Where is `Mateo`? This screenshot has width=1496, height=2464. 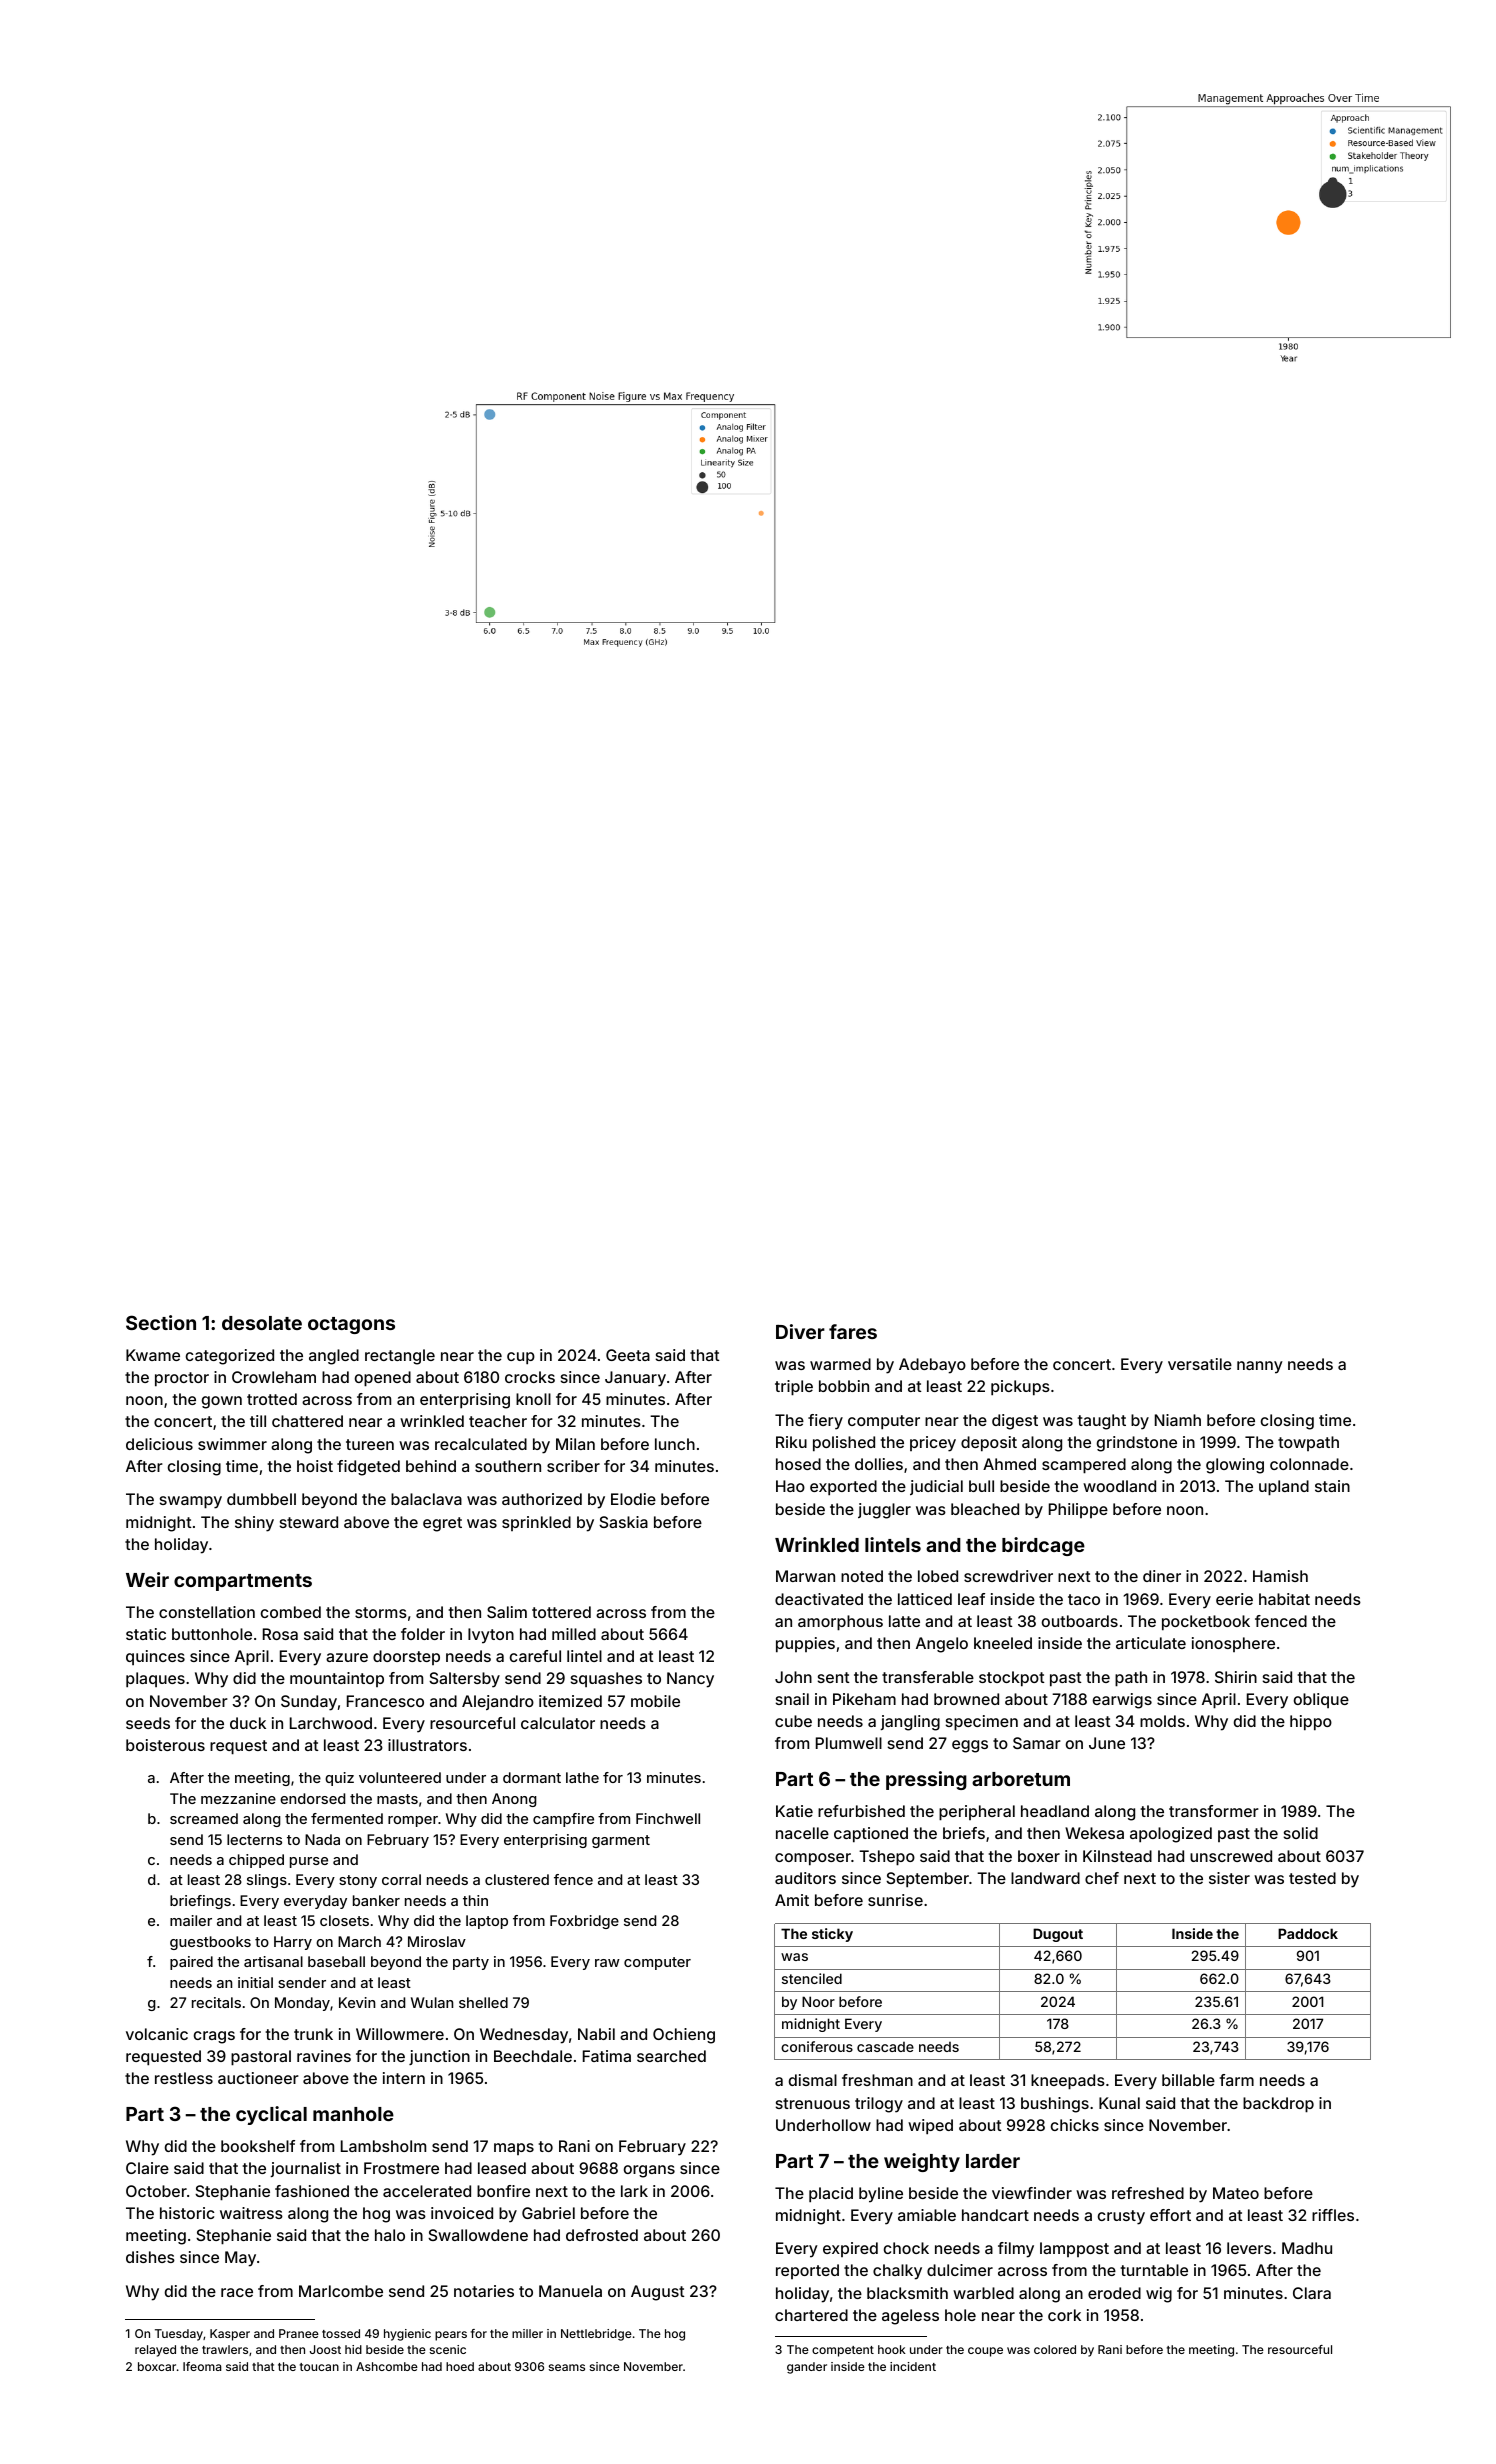 Mateo is located at coordinates (1236, 2193).
